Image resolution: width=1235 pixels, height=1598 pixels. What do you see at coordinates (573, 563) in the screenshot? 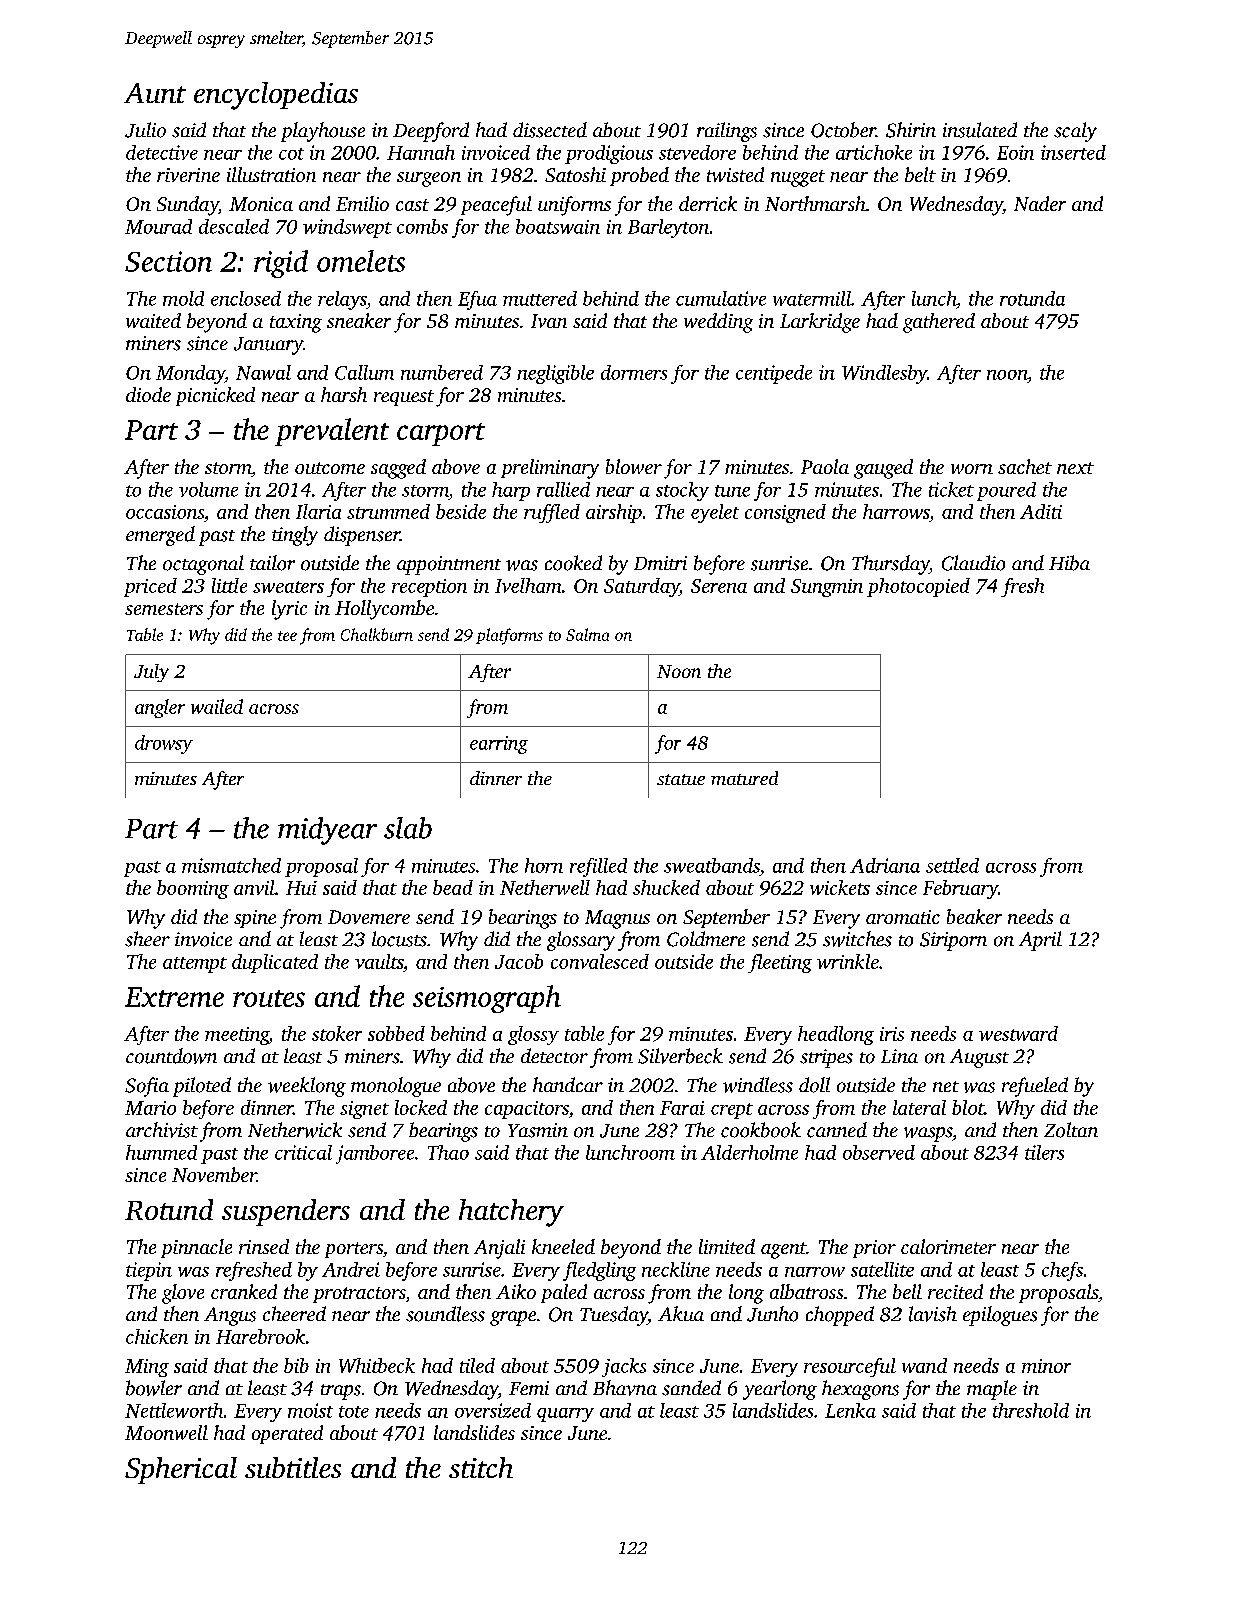
I see `cooked` at bounding box center [573, 563].
